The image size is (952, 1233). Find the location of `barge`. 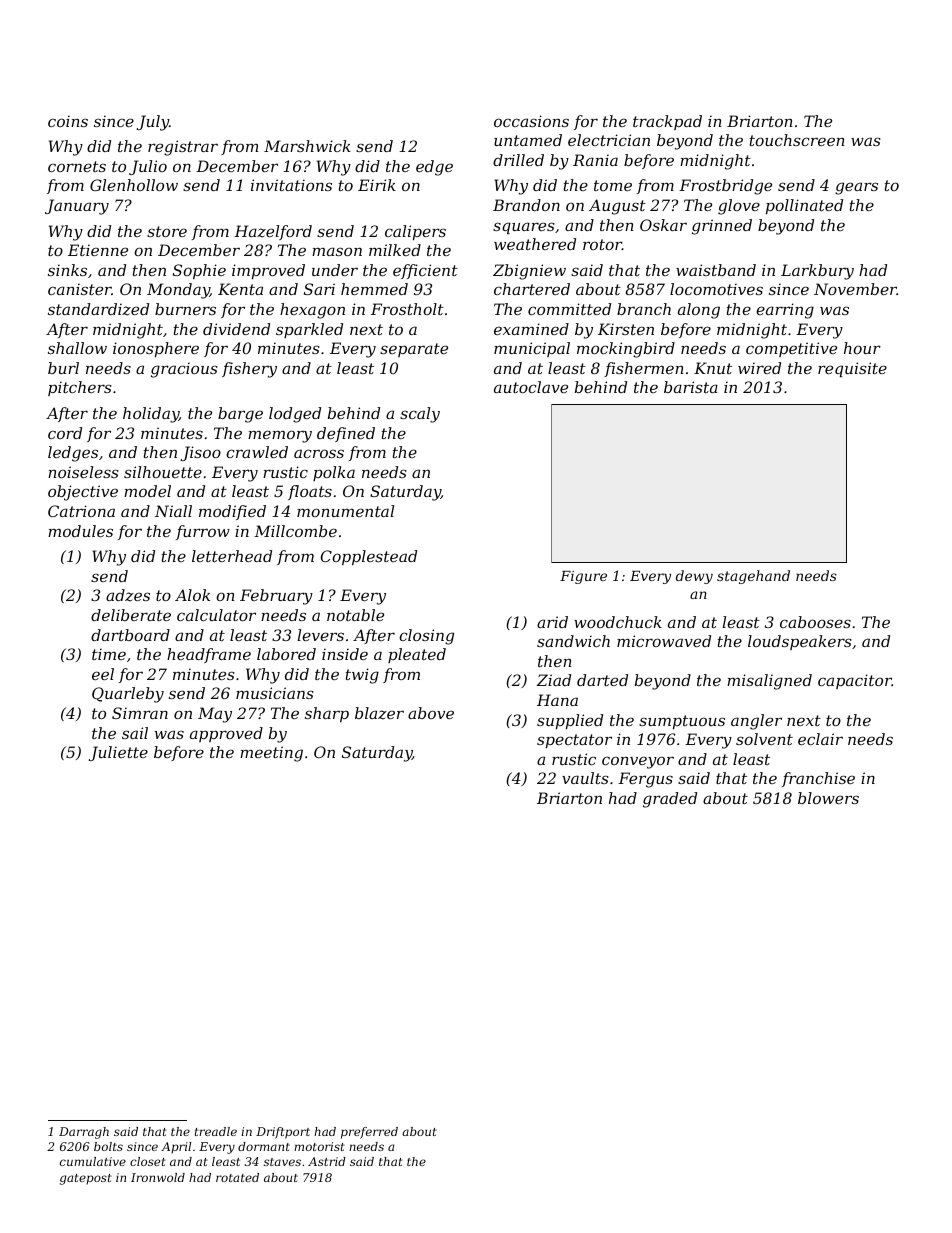

barge is located at coordinates (240, 415).
